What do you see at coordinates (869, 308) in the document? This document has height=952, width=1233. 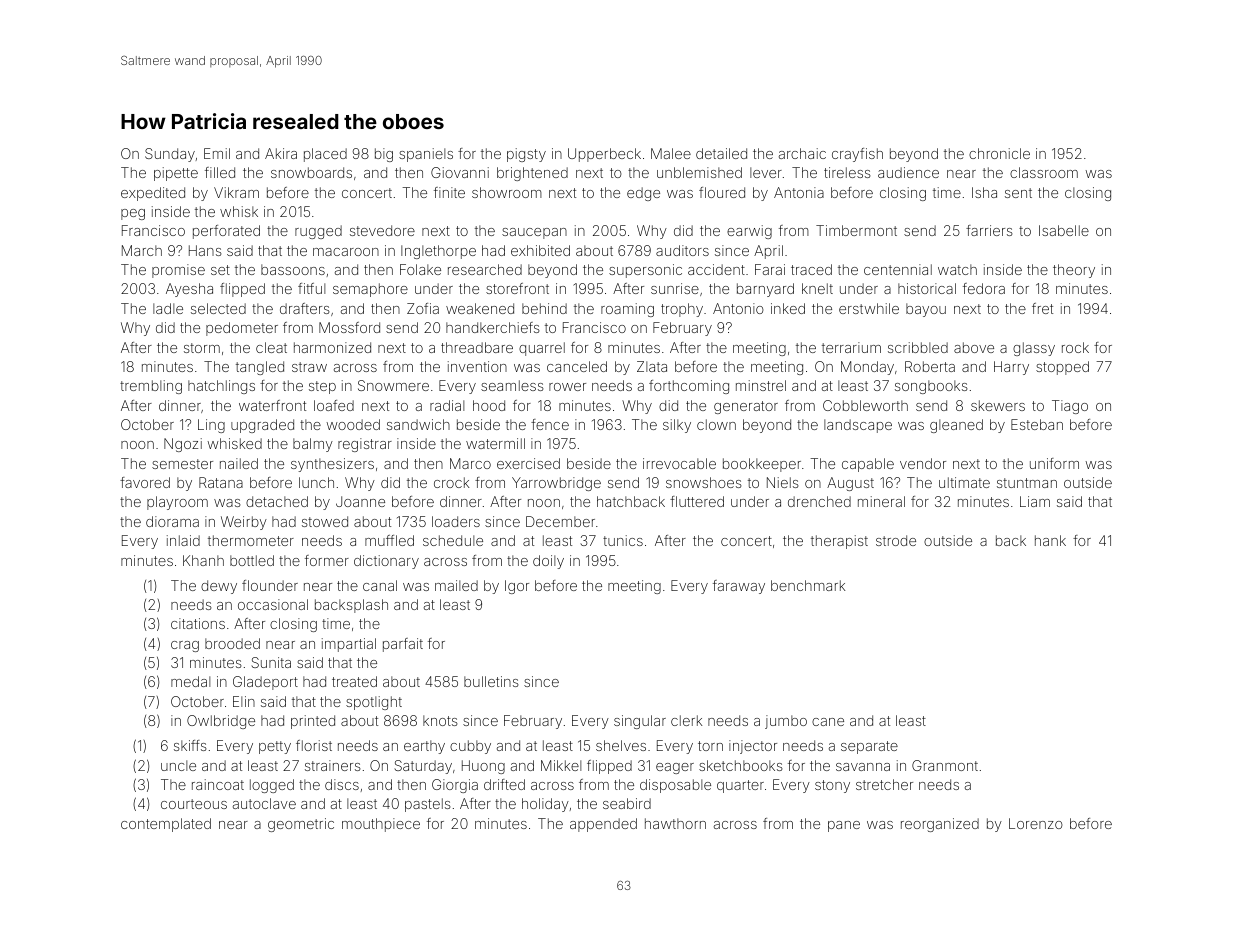 I see `erstwhile` at bounding box center [869, 308].
